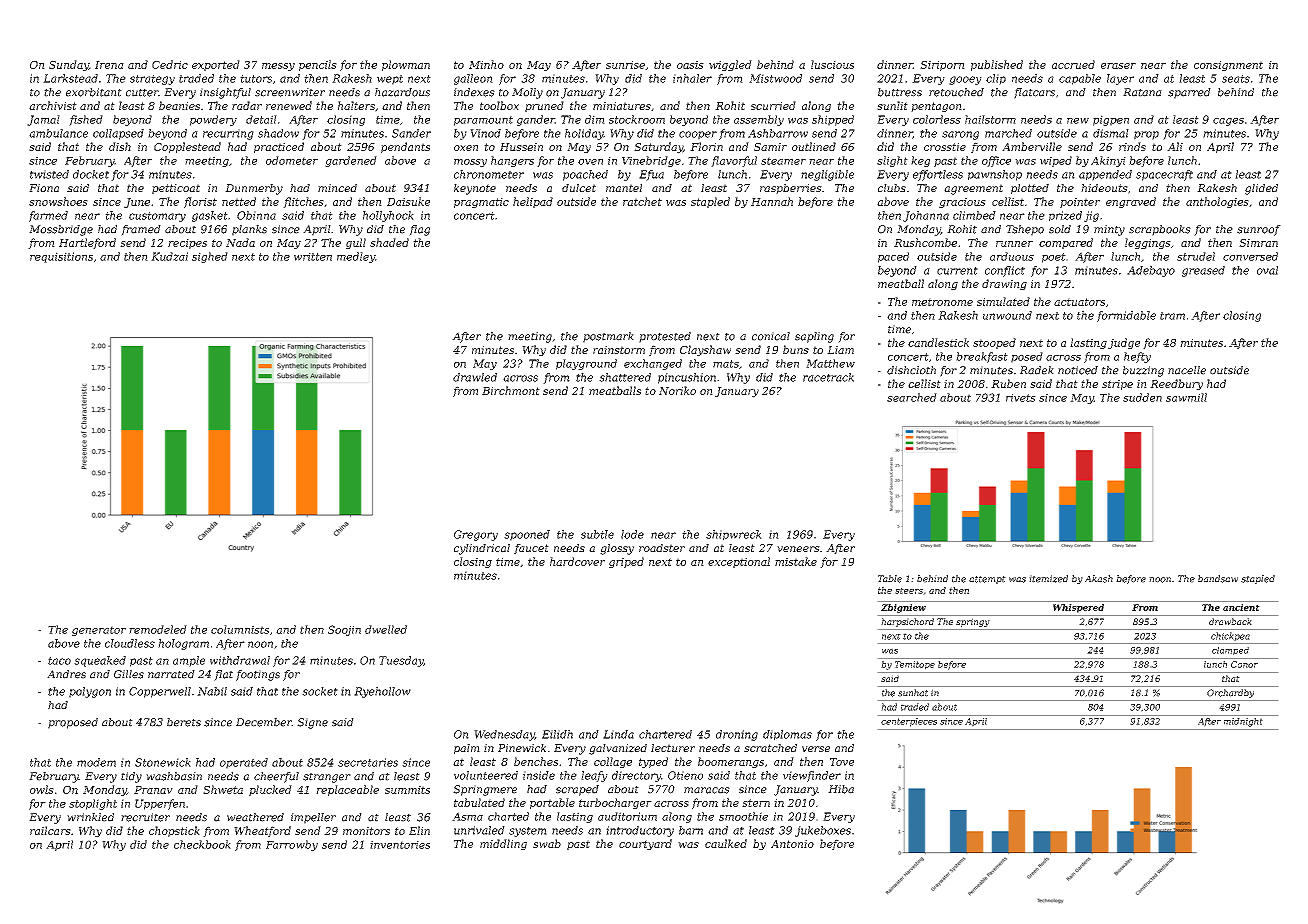 This screenshot has width=1308, height=924. I want to click on stooped, so click(994, 343).
